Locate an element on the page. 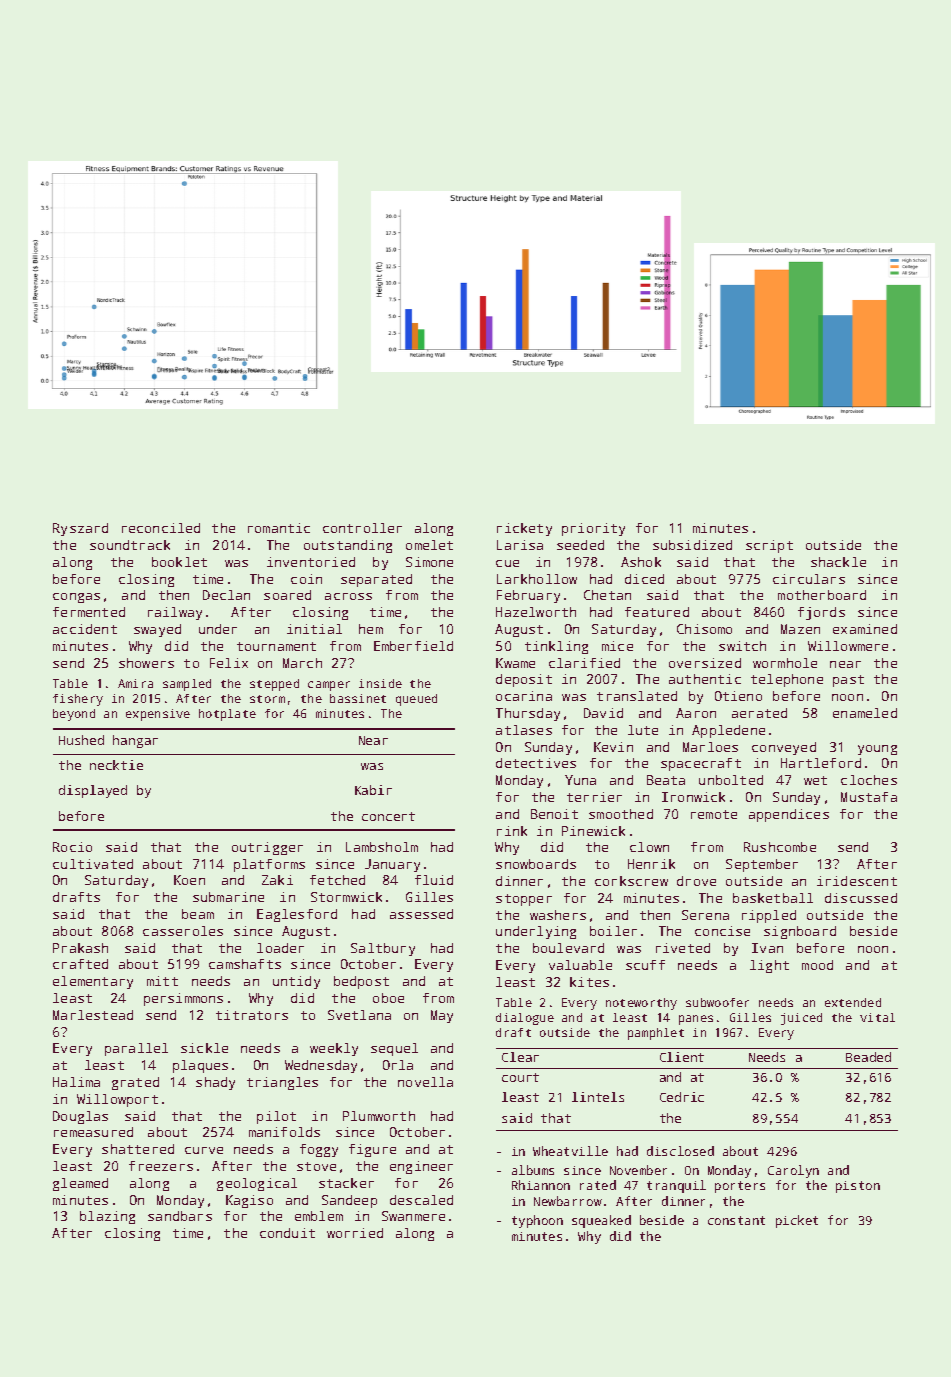  Mustafa is located at coordinates (869, 797).
